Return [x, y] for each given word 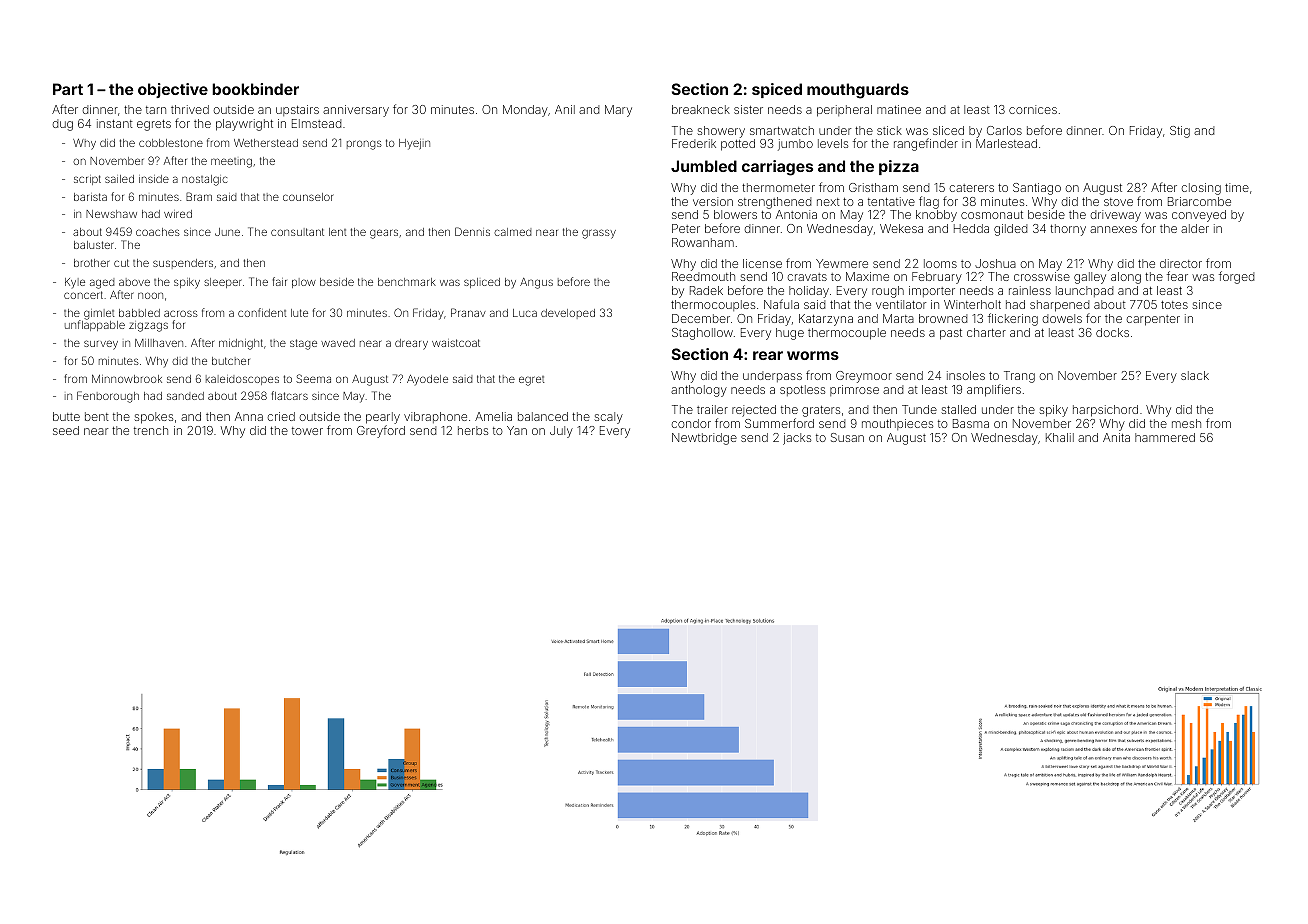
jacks [797, 439]
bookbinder [255, 89]
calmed [512, 232]
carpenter [1153, 320]
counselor [308, 197]
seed [66, 430]
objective [173, 90]
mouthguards [858, 91]
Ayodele [427, 380]
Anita [1116, 437]
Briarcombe [1199, 201]
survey [101, 345]
